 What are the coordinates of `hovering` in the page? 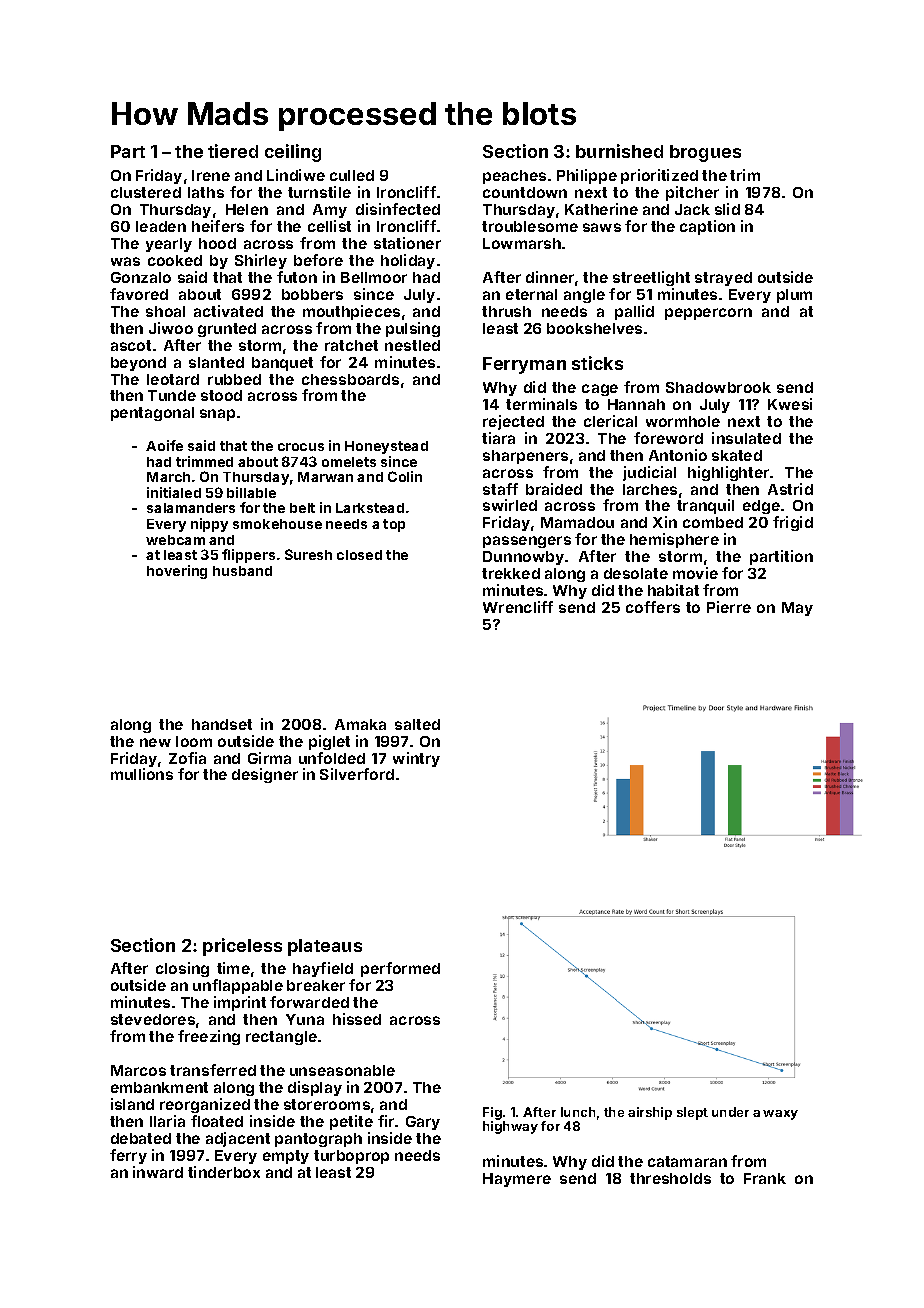 It's located at (177, 572).
